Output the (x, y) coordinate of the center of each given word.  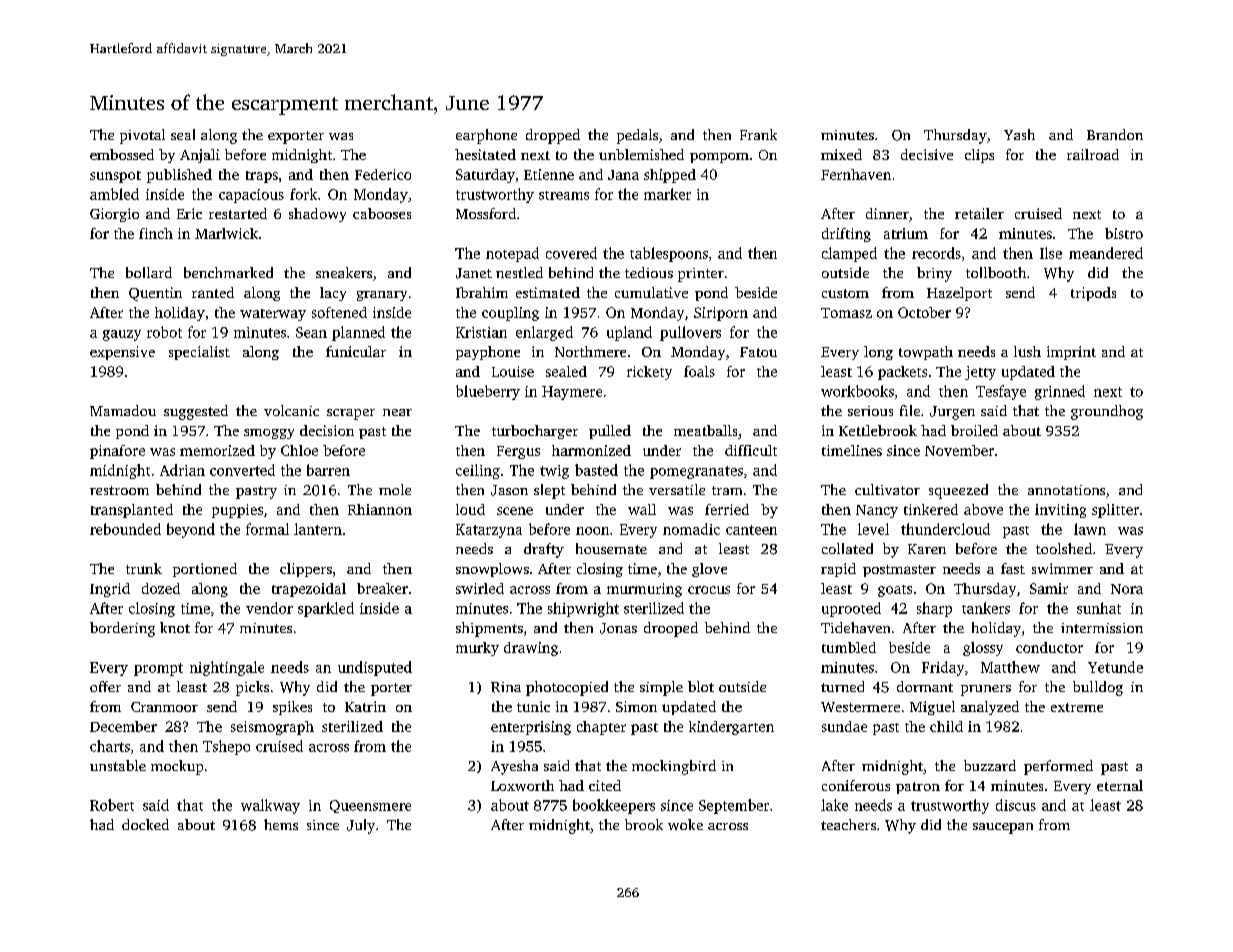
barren (328, 470)
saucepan (1003, 828)
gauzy (122, 335)
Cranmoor (164, 707)
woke (685, 824)
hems (281, 824)
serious (870, 411)
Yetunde (1115, 667)
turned (842, 686)
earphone (486, 136)
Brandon (1115, 134)
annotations (1066, 490)
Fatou (758, 352)
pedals (637, 136)
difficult (751, 450)
